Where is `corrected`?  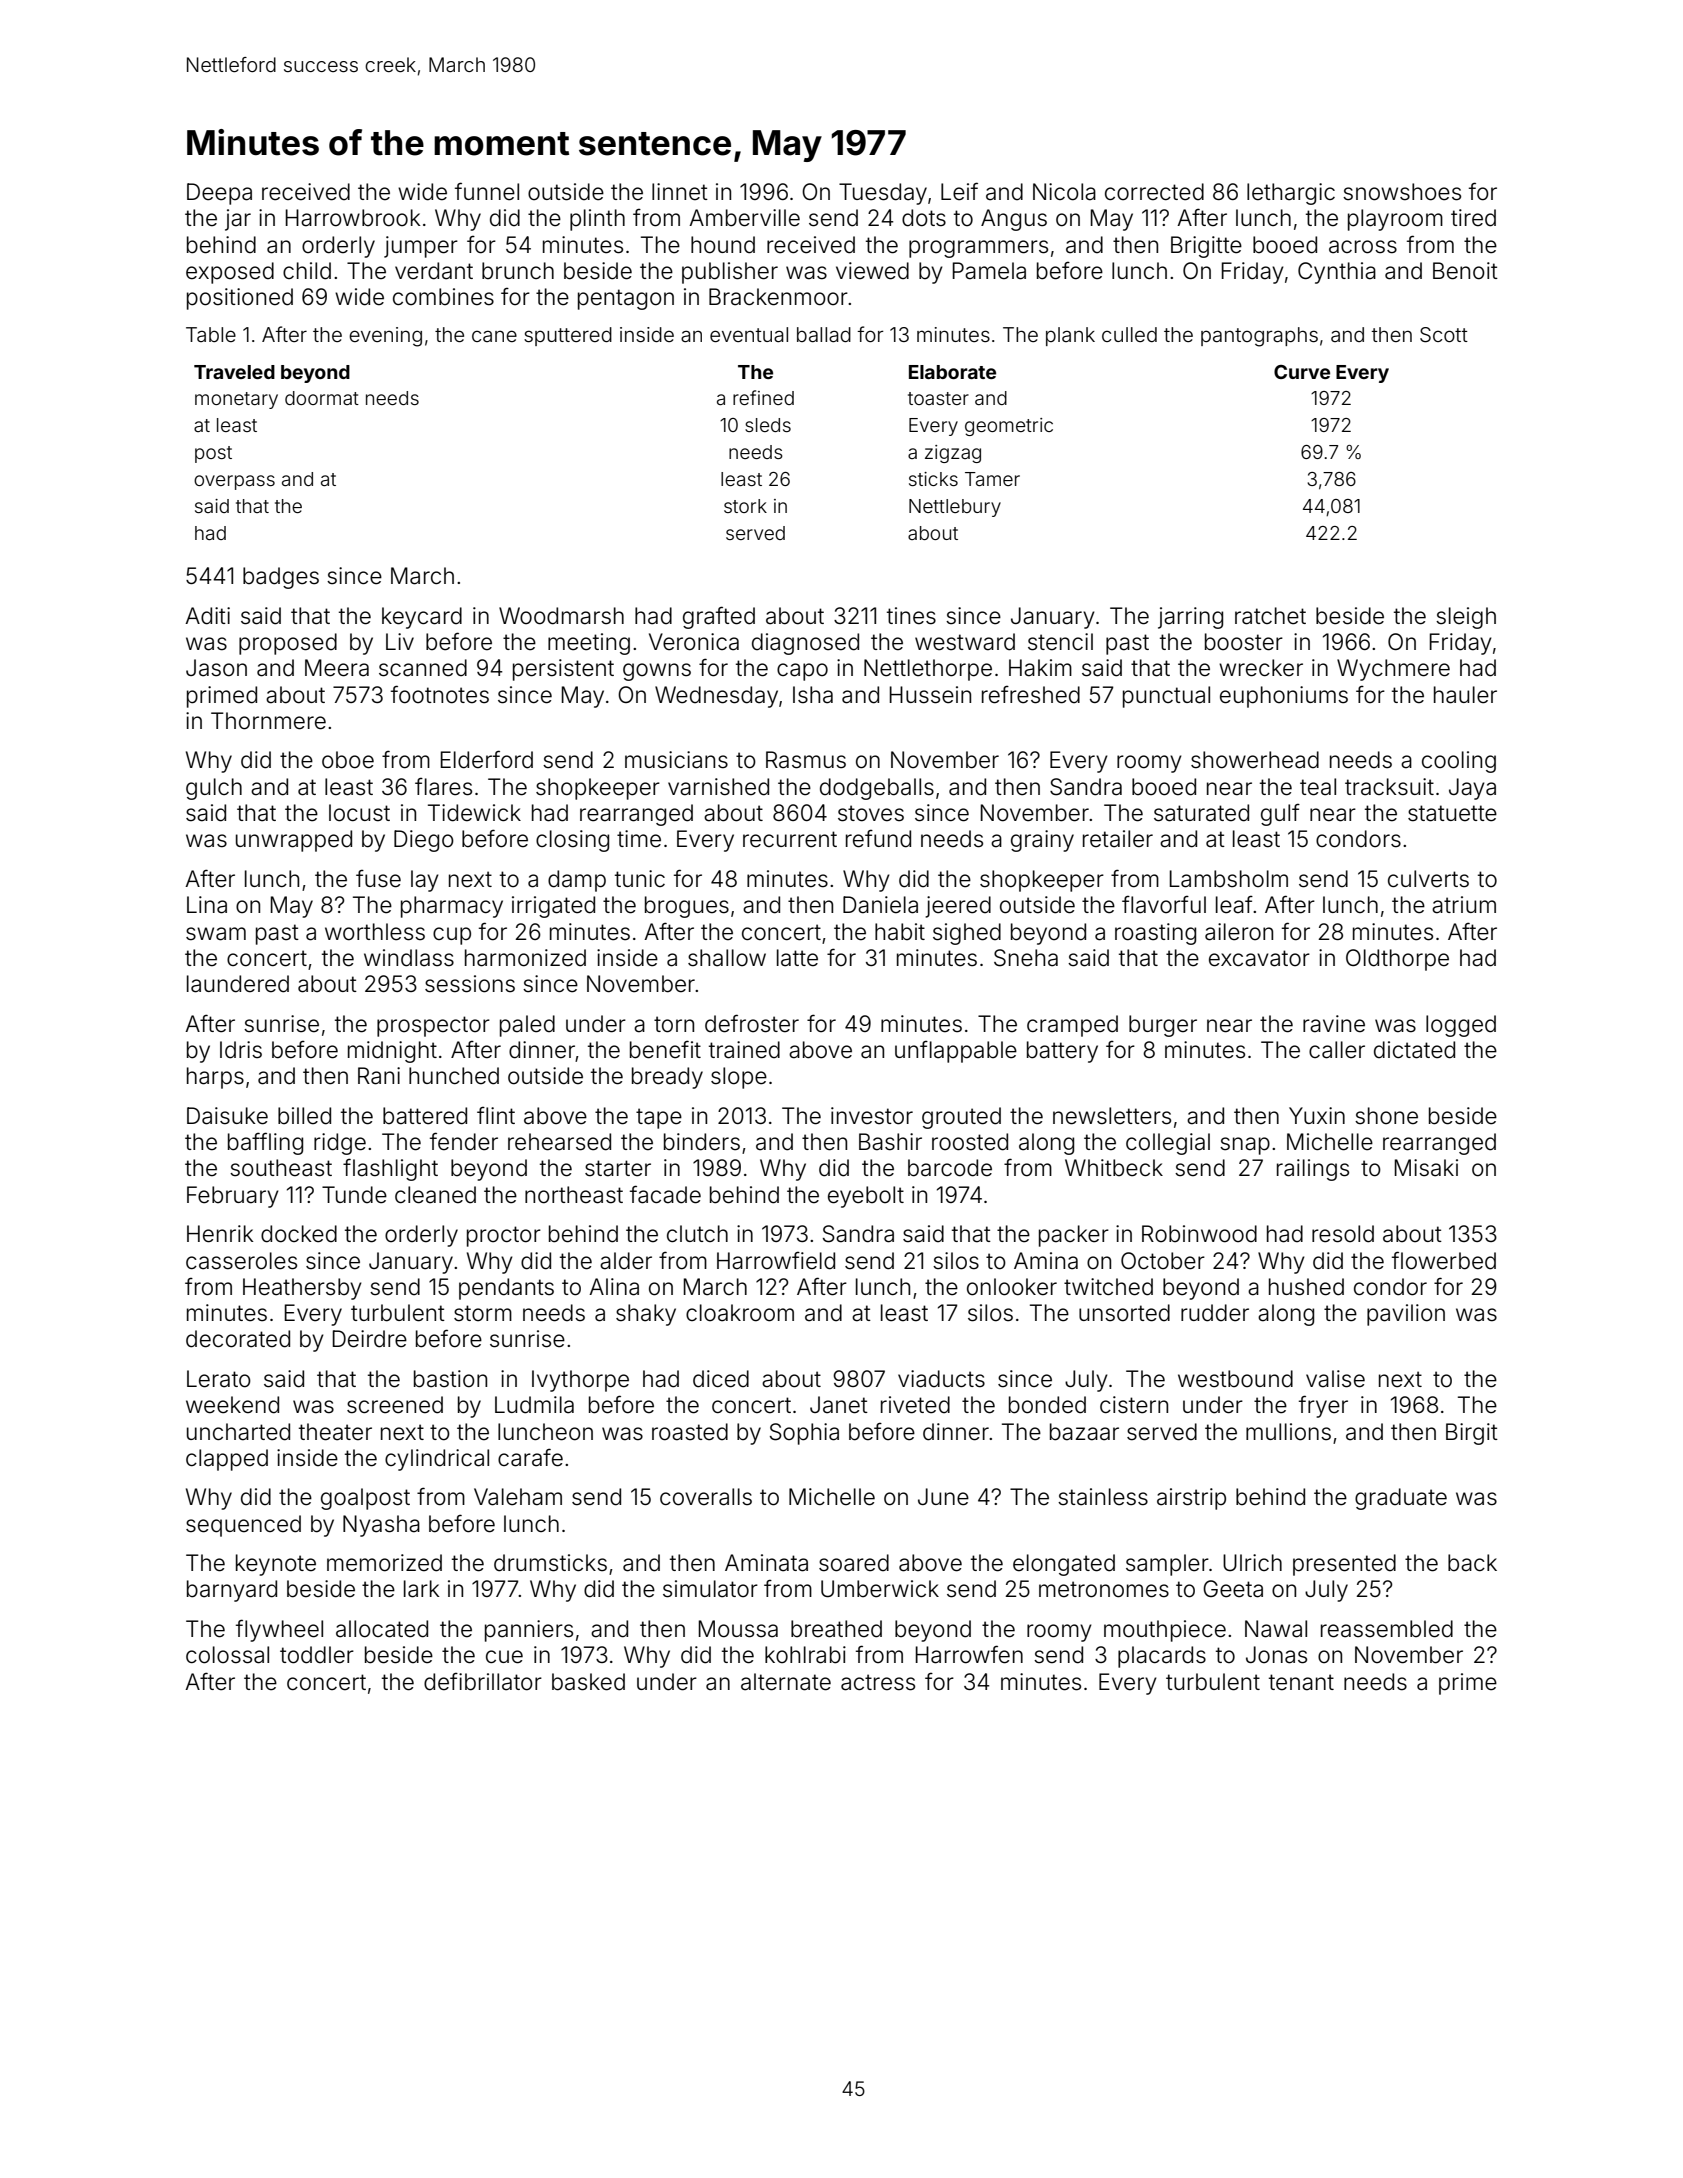
corrected is located at coordinates (1154, 192).
